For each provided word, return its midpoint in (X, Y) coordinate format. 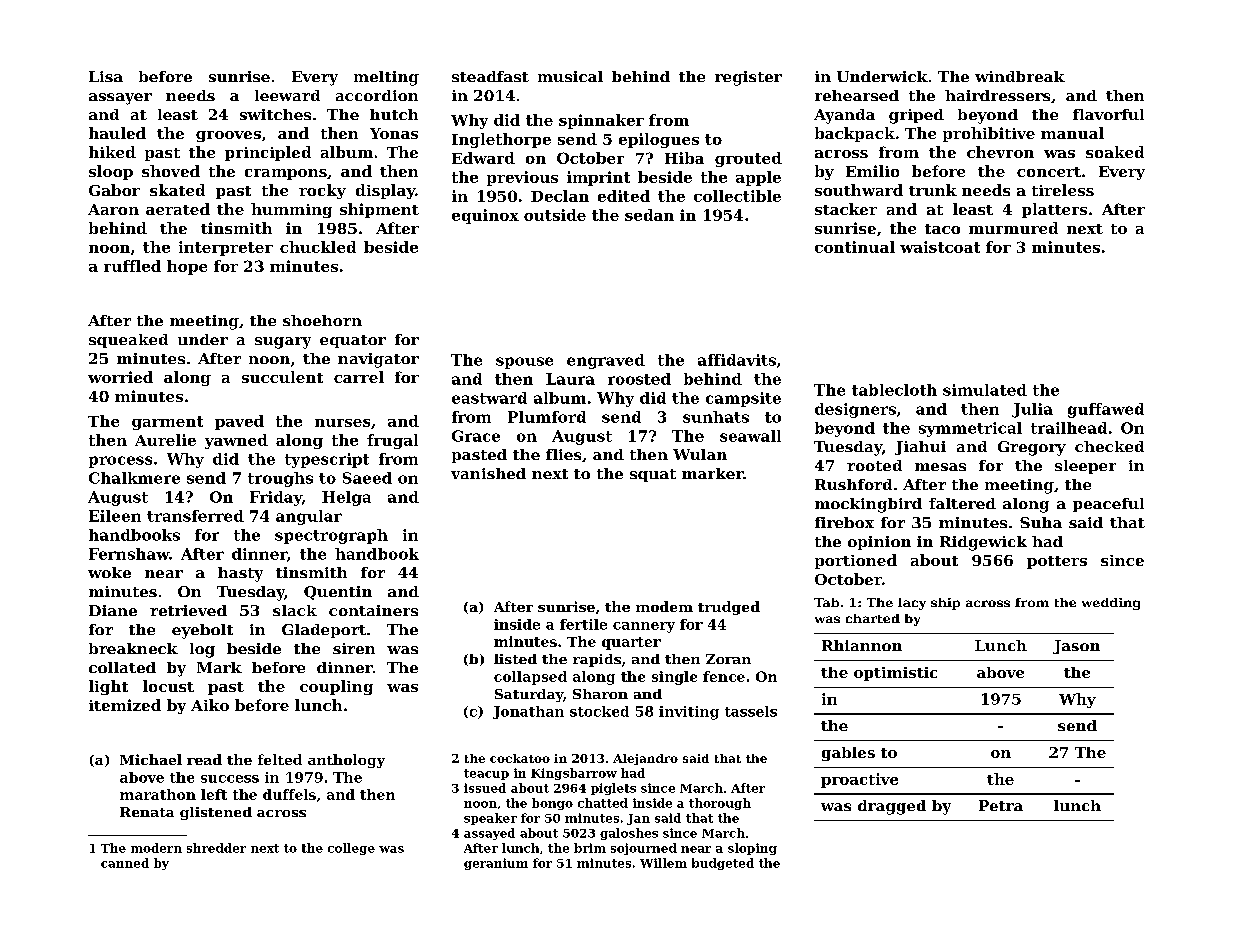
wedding (1111, 604)
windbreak (1020, 76)
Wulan (700, 454)
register (748, 78)
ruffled (132, 266)
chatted (603, 803)
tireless (1063, 190)
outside (555, 215)
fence (724, 676)
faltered (962, 503)
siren (354, 648)
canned (125, 863)
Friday (276, 498)
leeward (287, 95)
